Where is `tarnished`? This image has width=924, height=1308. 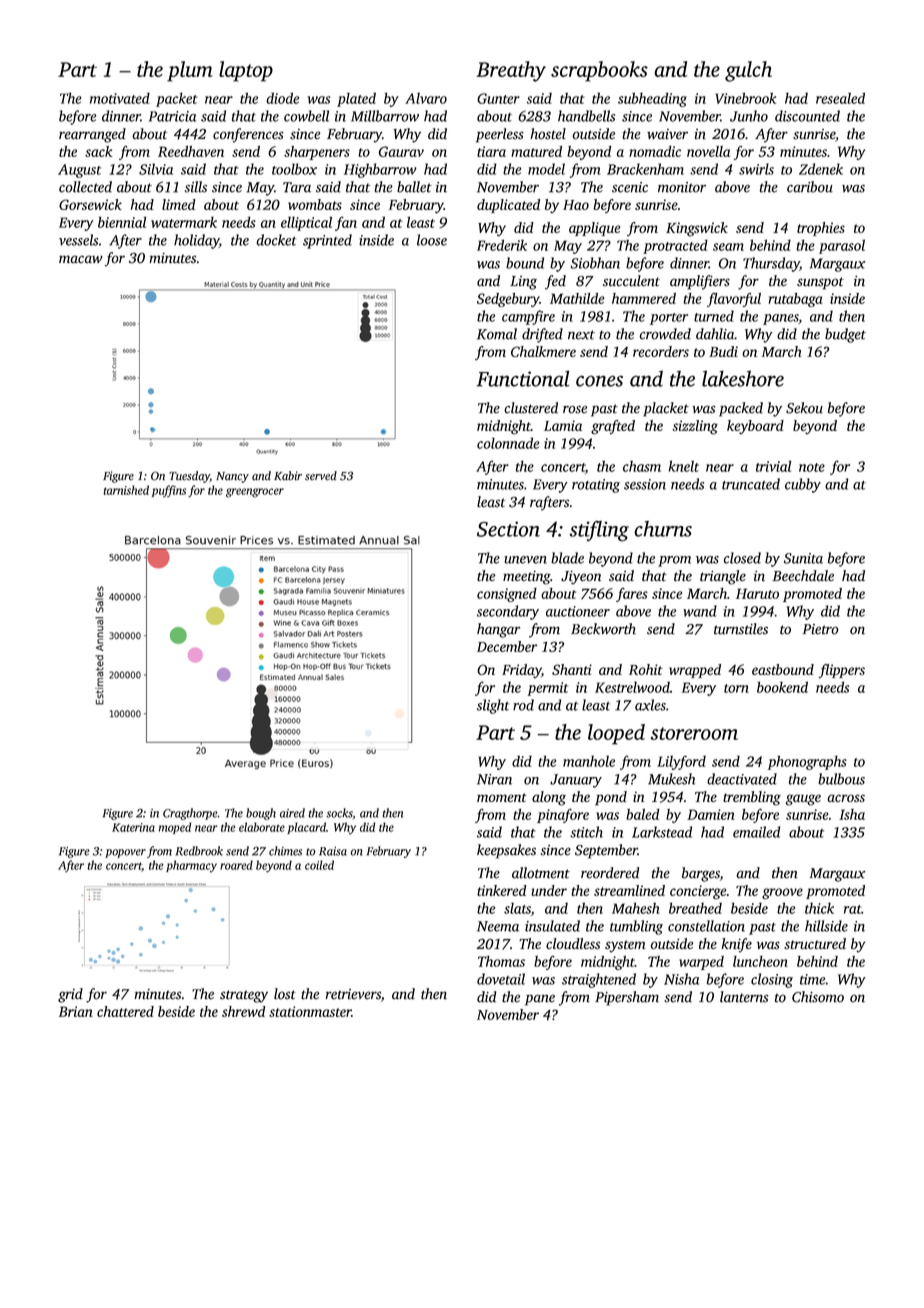 tarnished is located at coordinates (126, 490).
